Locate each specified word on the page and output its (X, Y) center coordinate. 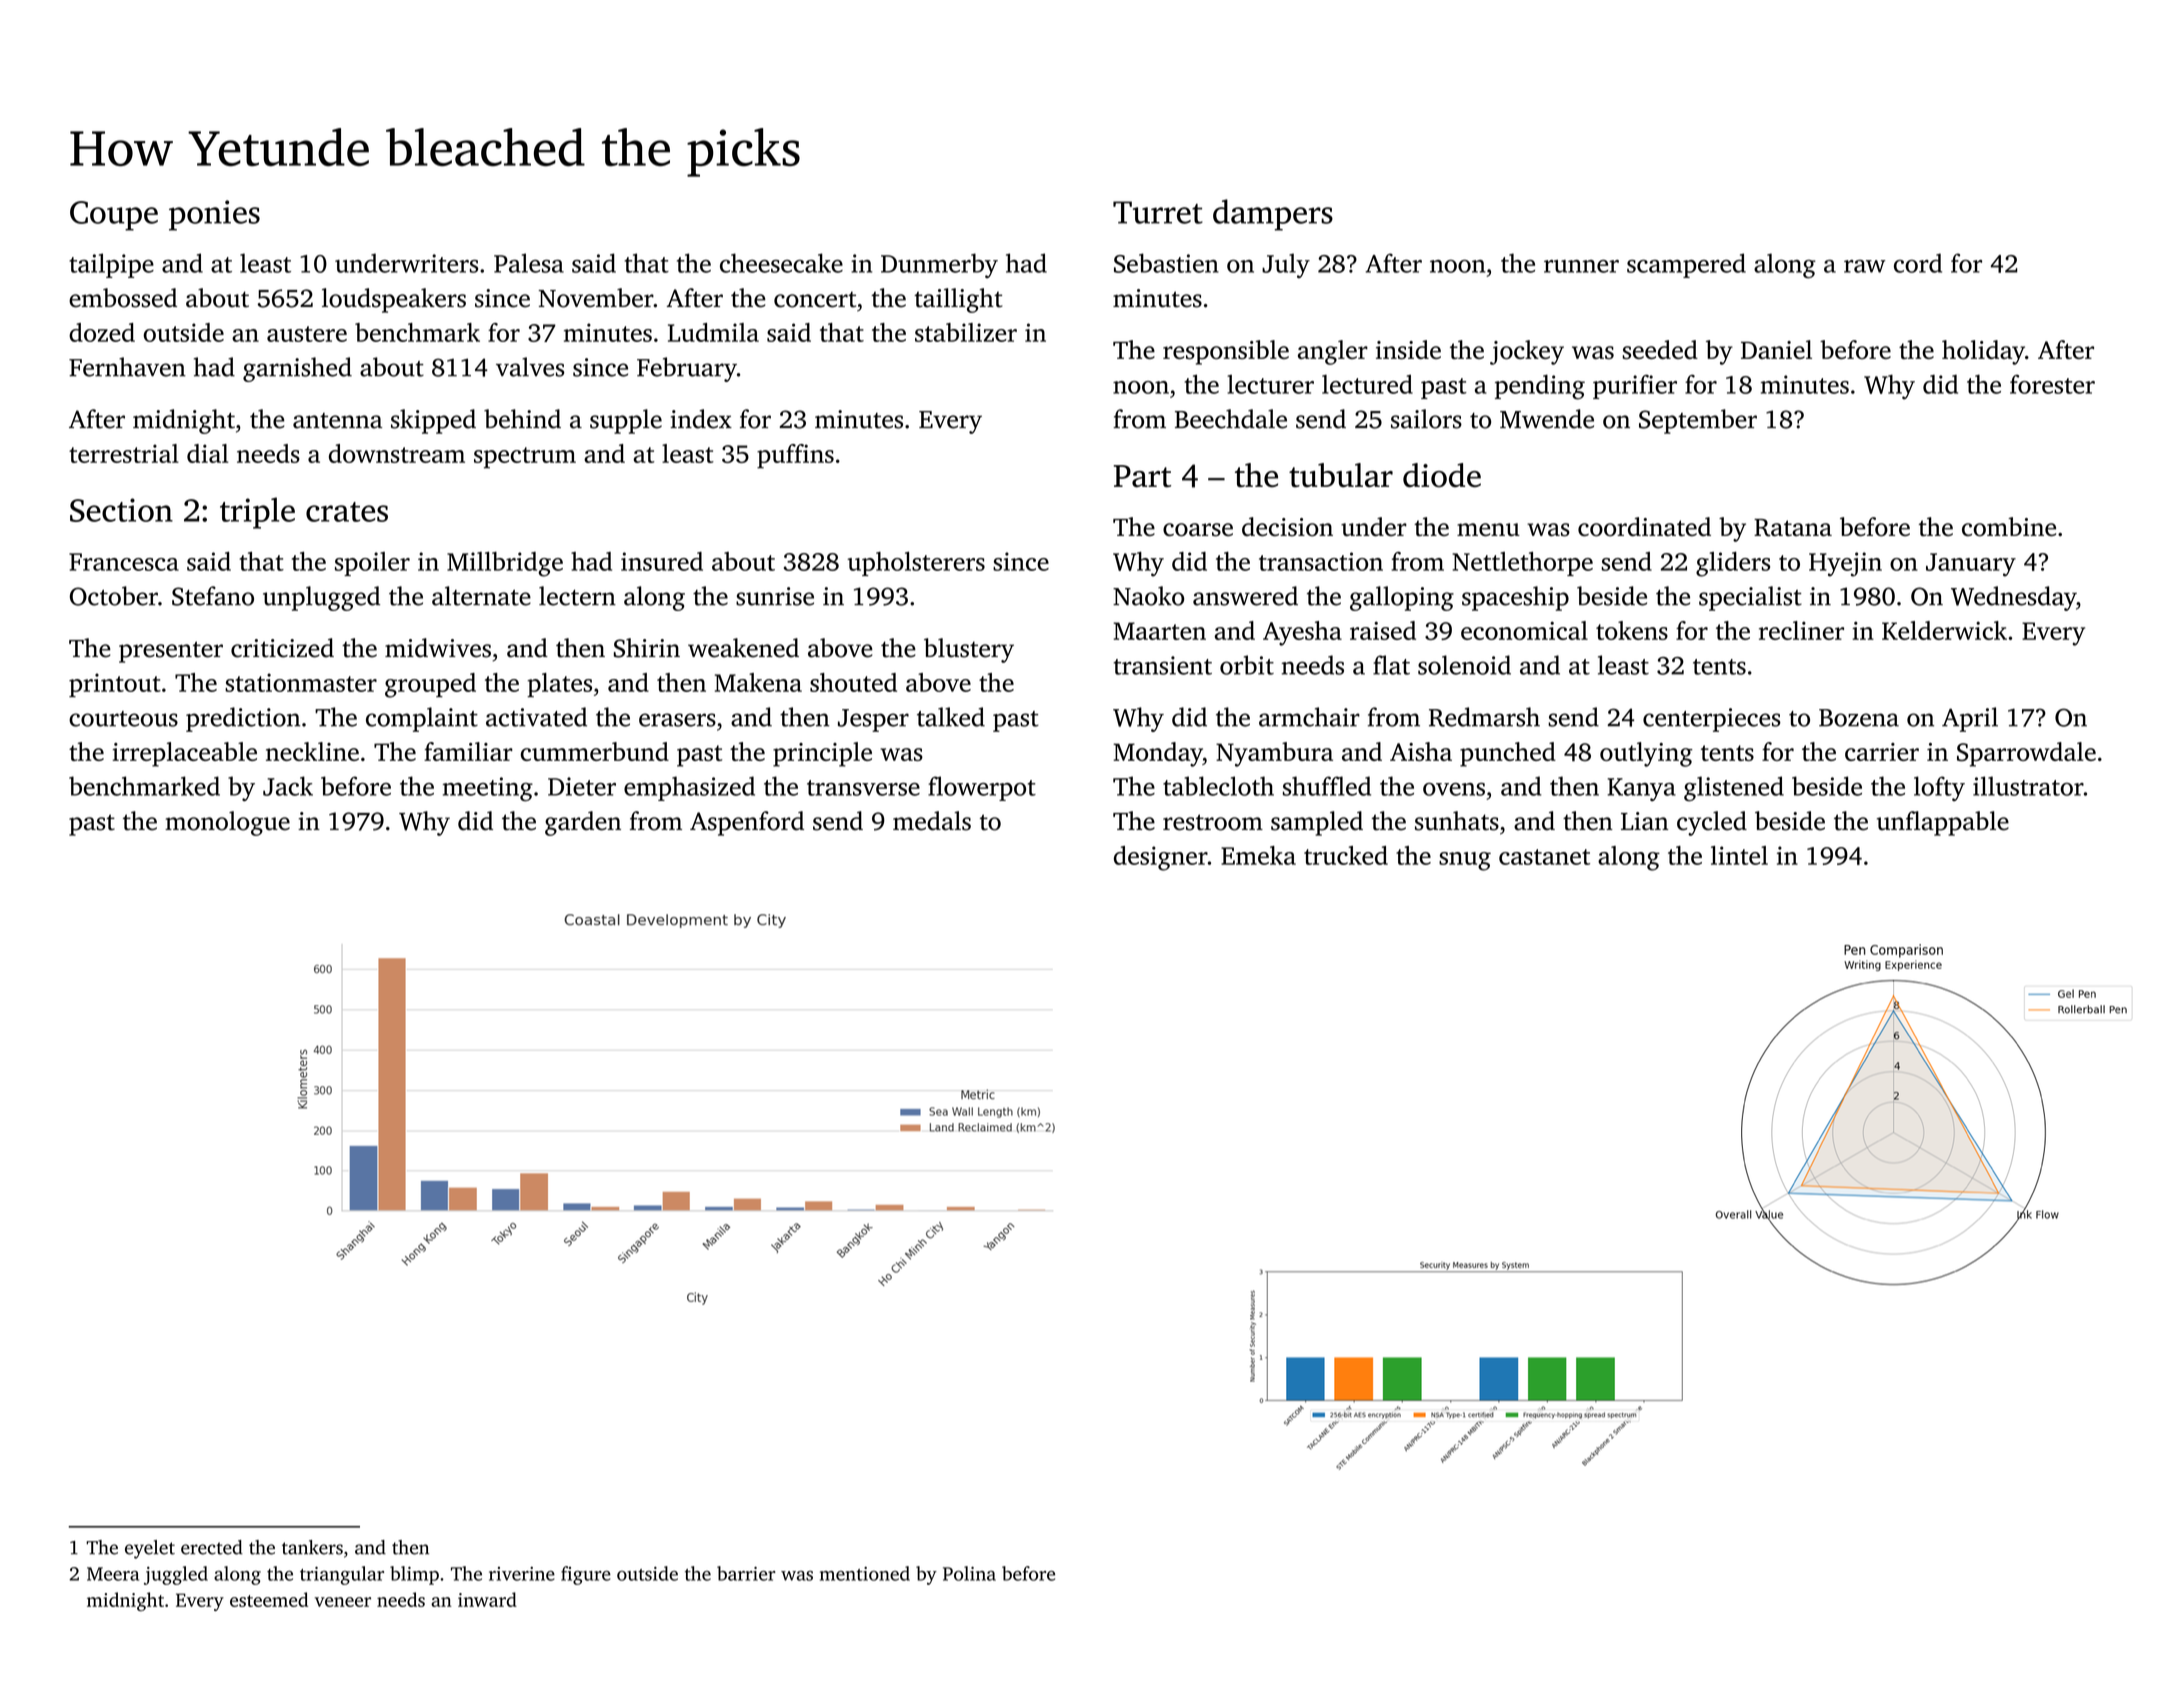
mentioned (865, 1573)
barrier (746, 1573)
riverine (522, 1574)
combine (2009, 527)
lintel (1739, 855)
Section (121, 510)
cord (1918, 263)
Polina (969, 1573)
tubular (1341, 475)
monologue (227, 823)
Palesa (529, 263)
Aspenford (747, 823)
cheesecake (781, 263)
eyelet (150, 1549)
